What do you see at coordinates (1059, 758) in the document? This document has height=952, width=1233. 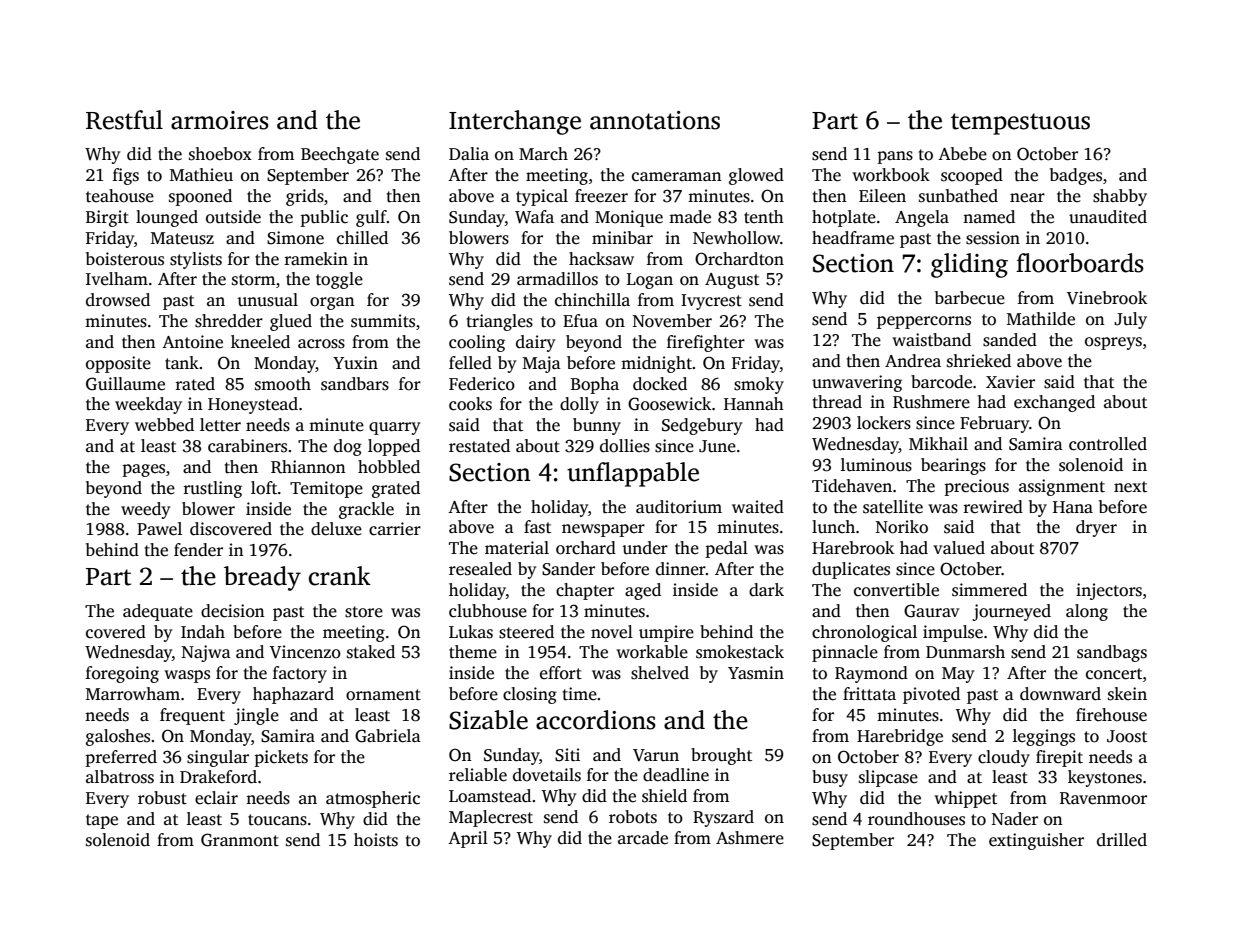 I see `firepit` at bounding box center [1059, 758].
